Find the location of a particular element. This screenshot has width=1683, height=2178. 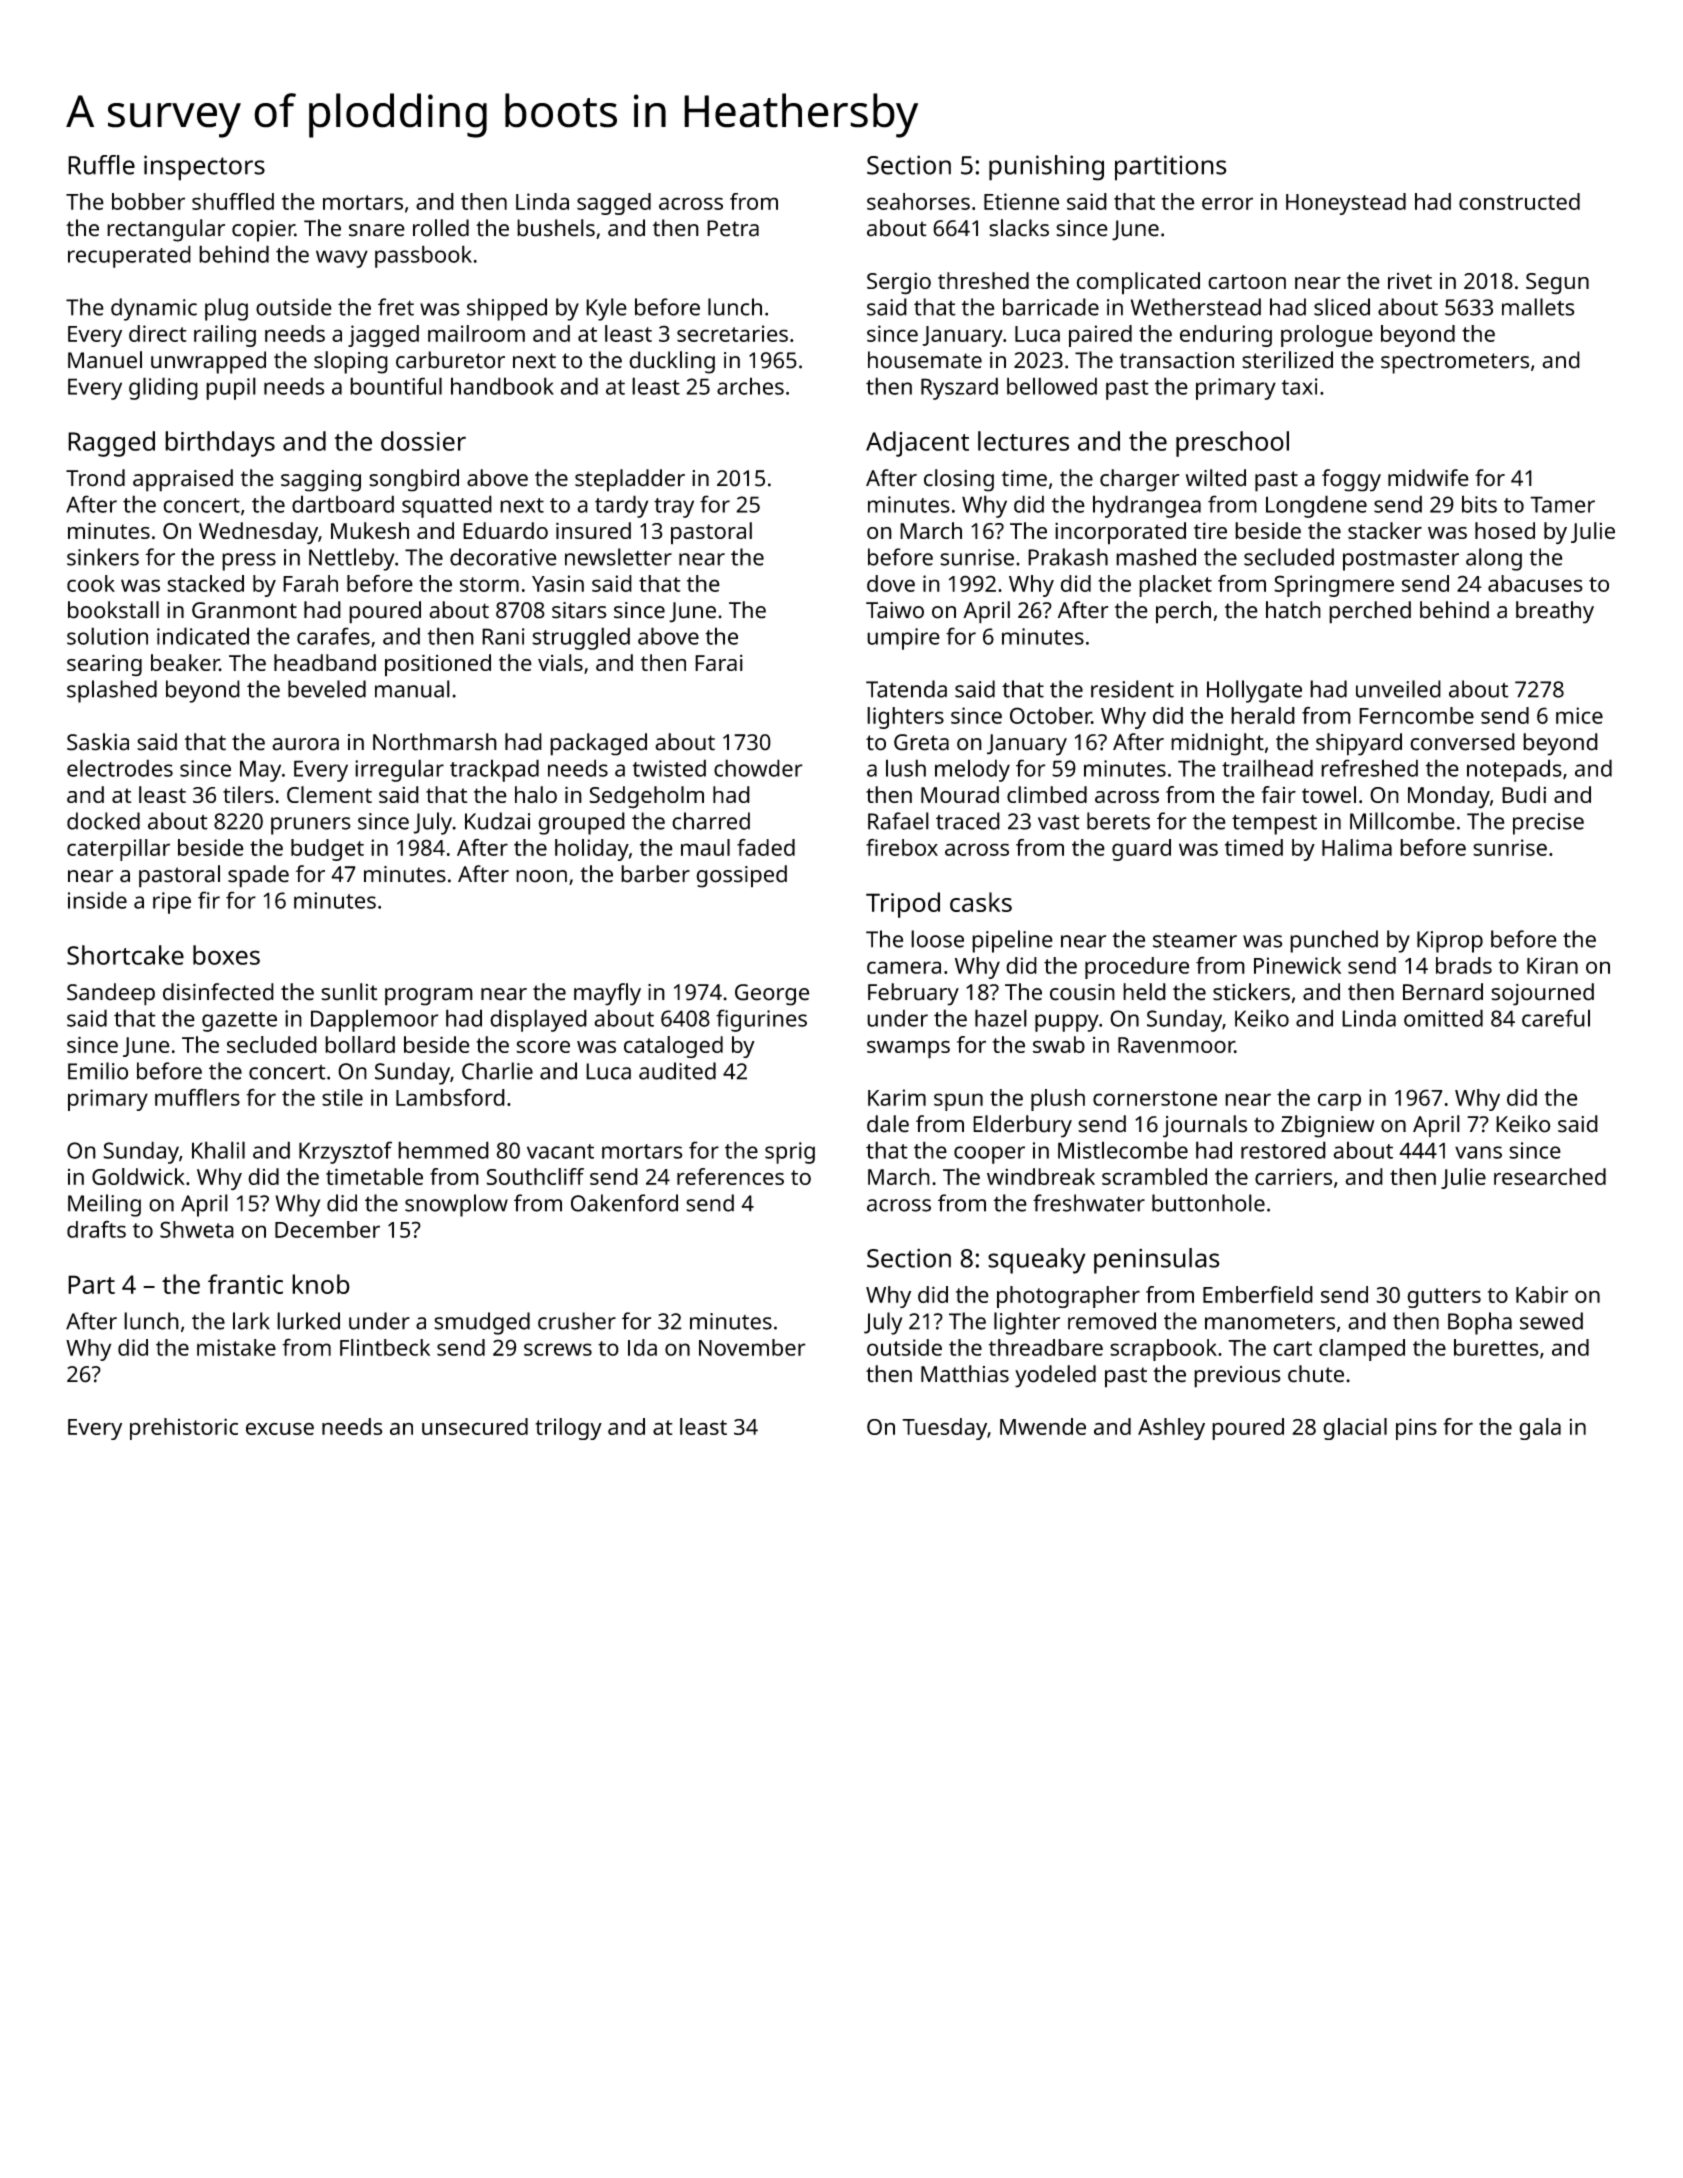

constructed is located at coordinates (1519, 201).
